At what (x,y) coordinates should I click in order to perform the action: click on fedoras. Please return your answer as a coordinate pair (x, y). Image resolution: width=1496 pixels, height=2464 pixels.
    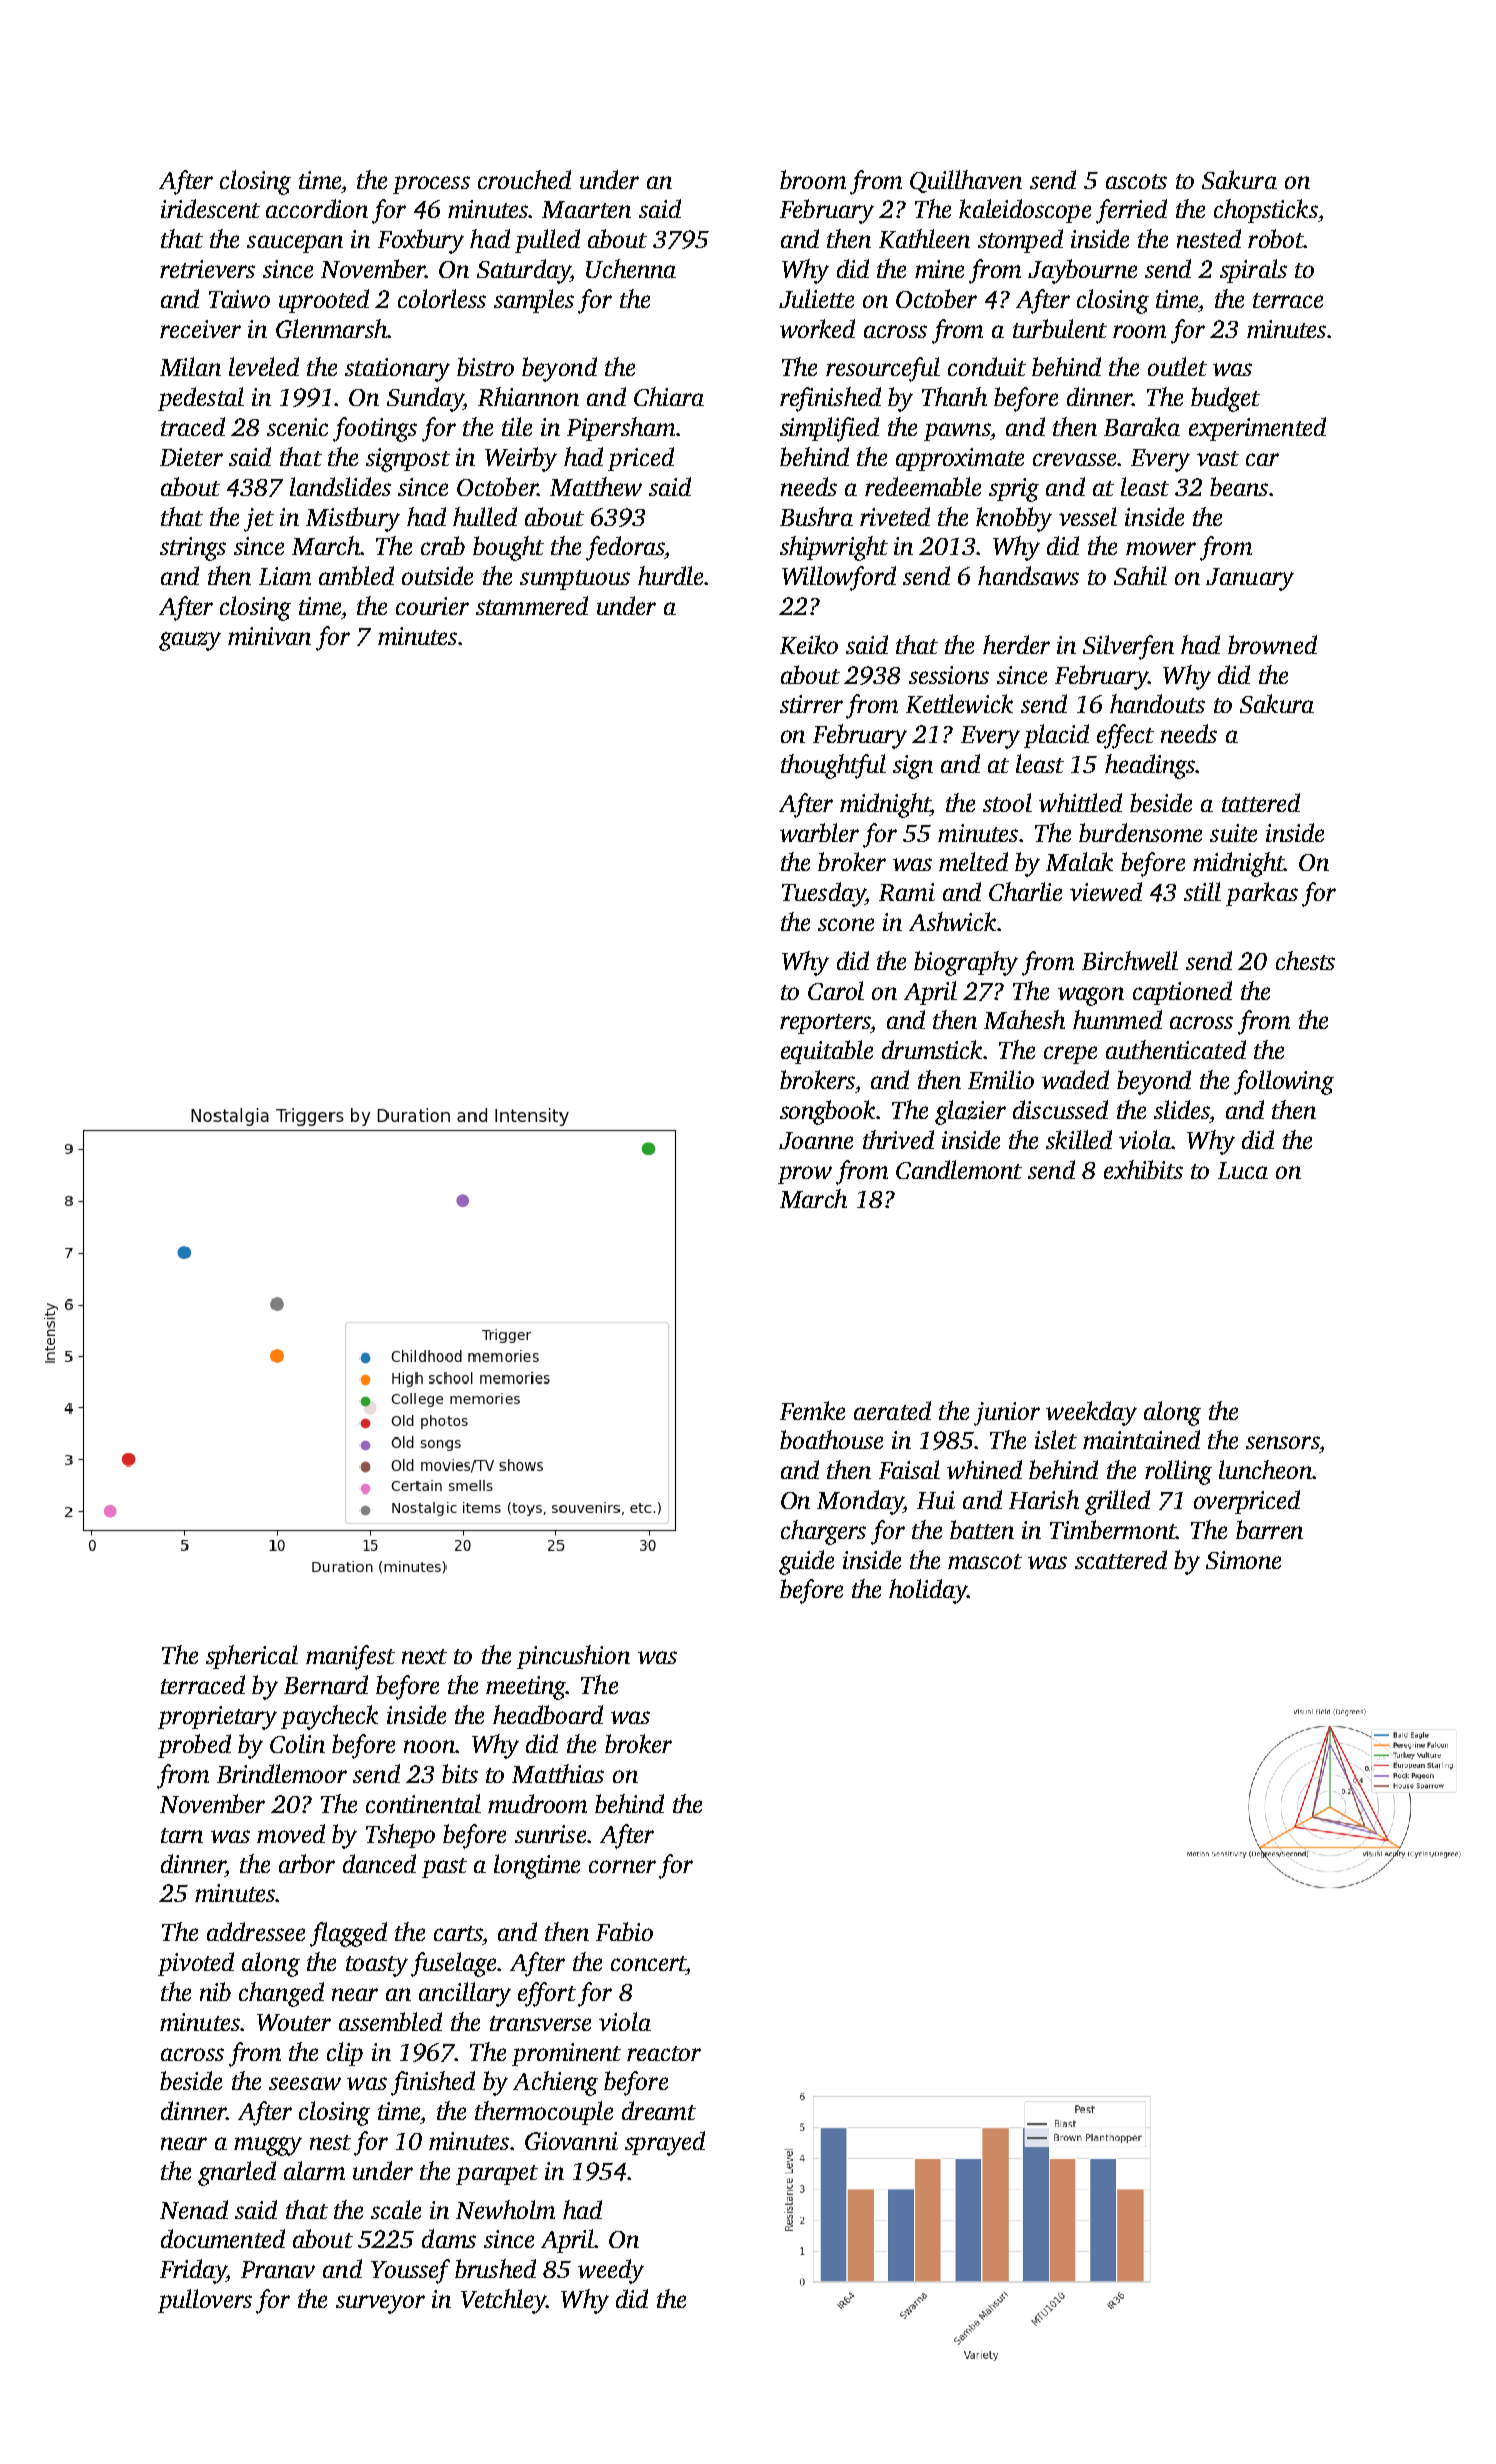
    Looking at the image, I should click on (625, 548).
